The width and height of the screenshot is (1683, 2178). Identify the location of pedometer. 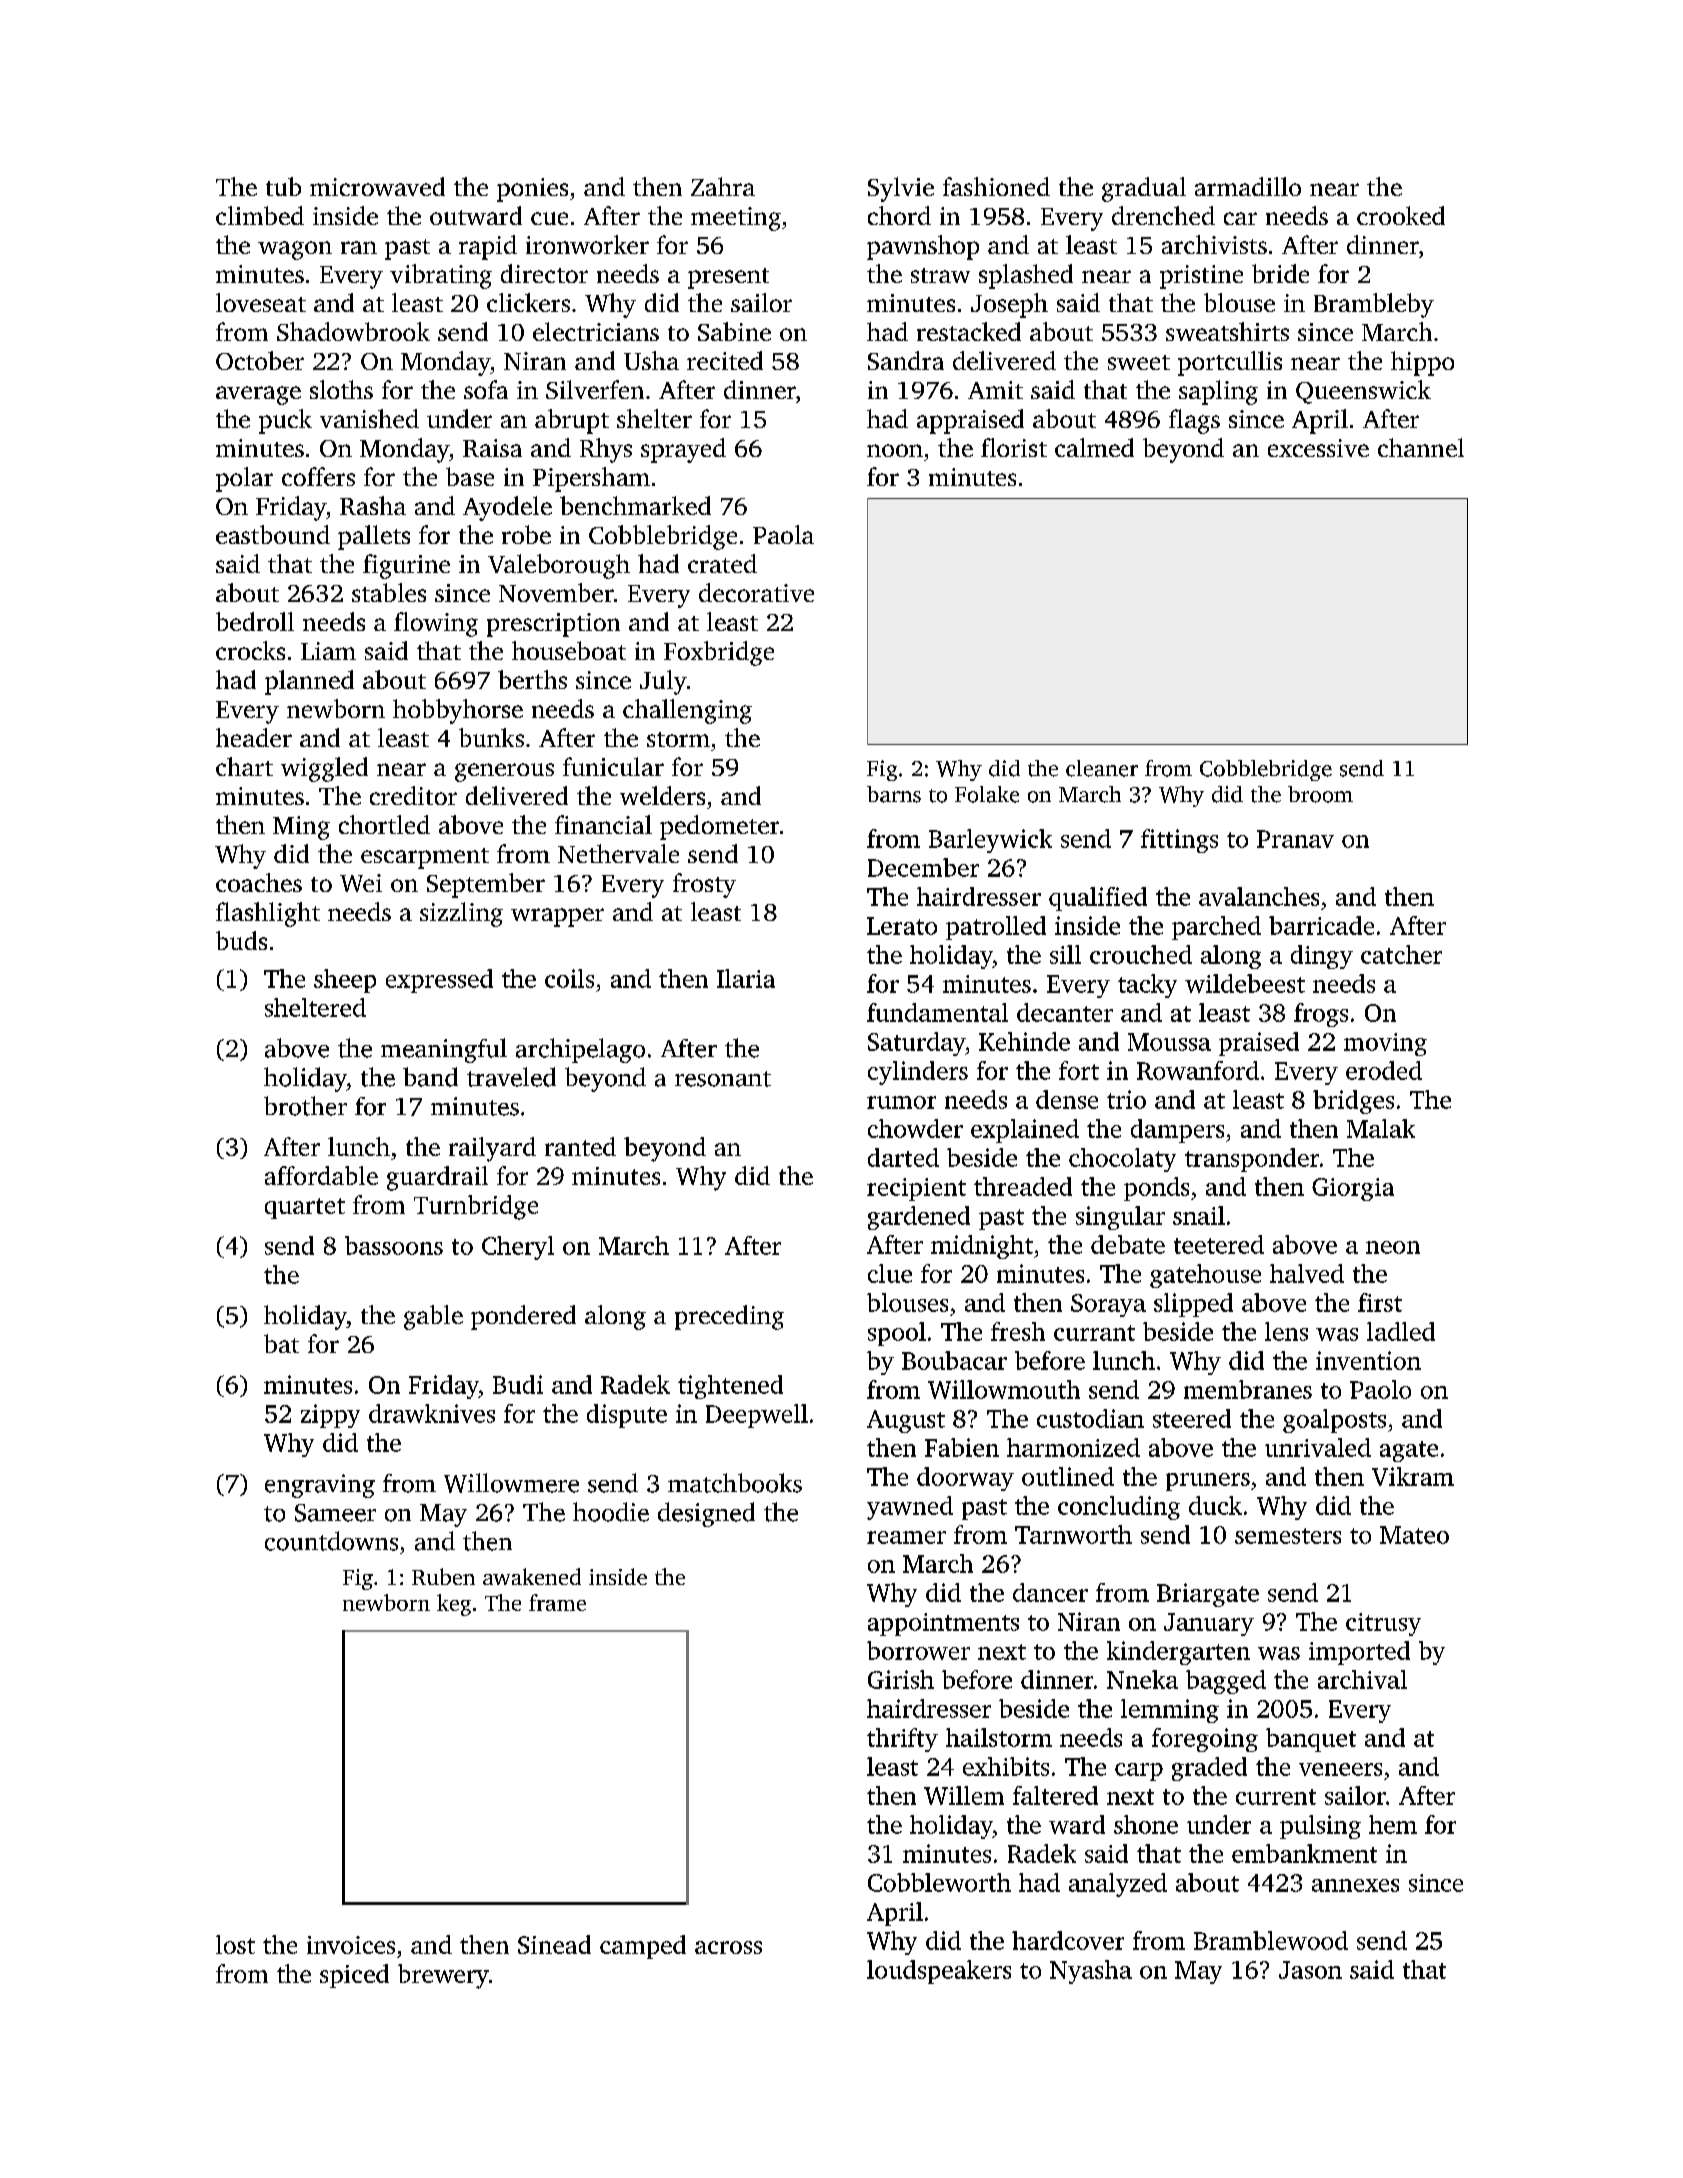
(719, 827).
